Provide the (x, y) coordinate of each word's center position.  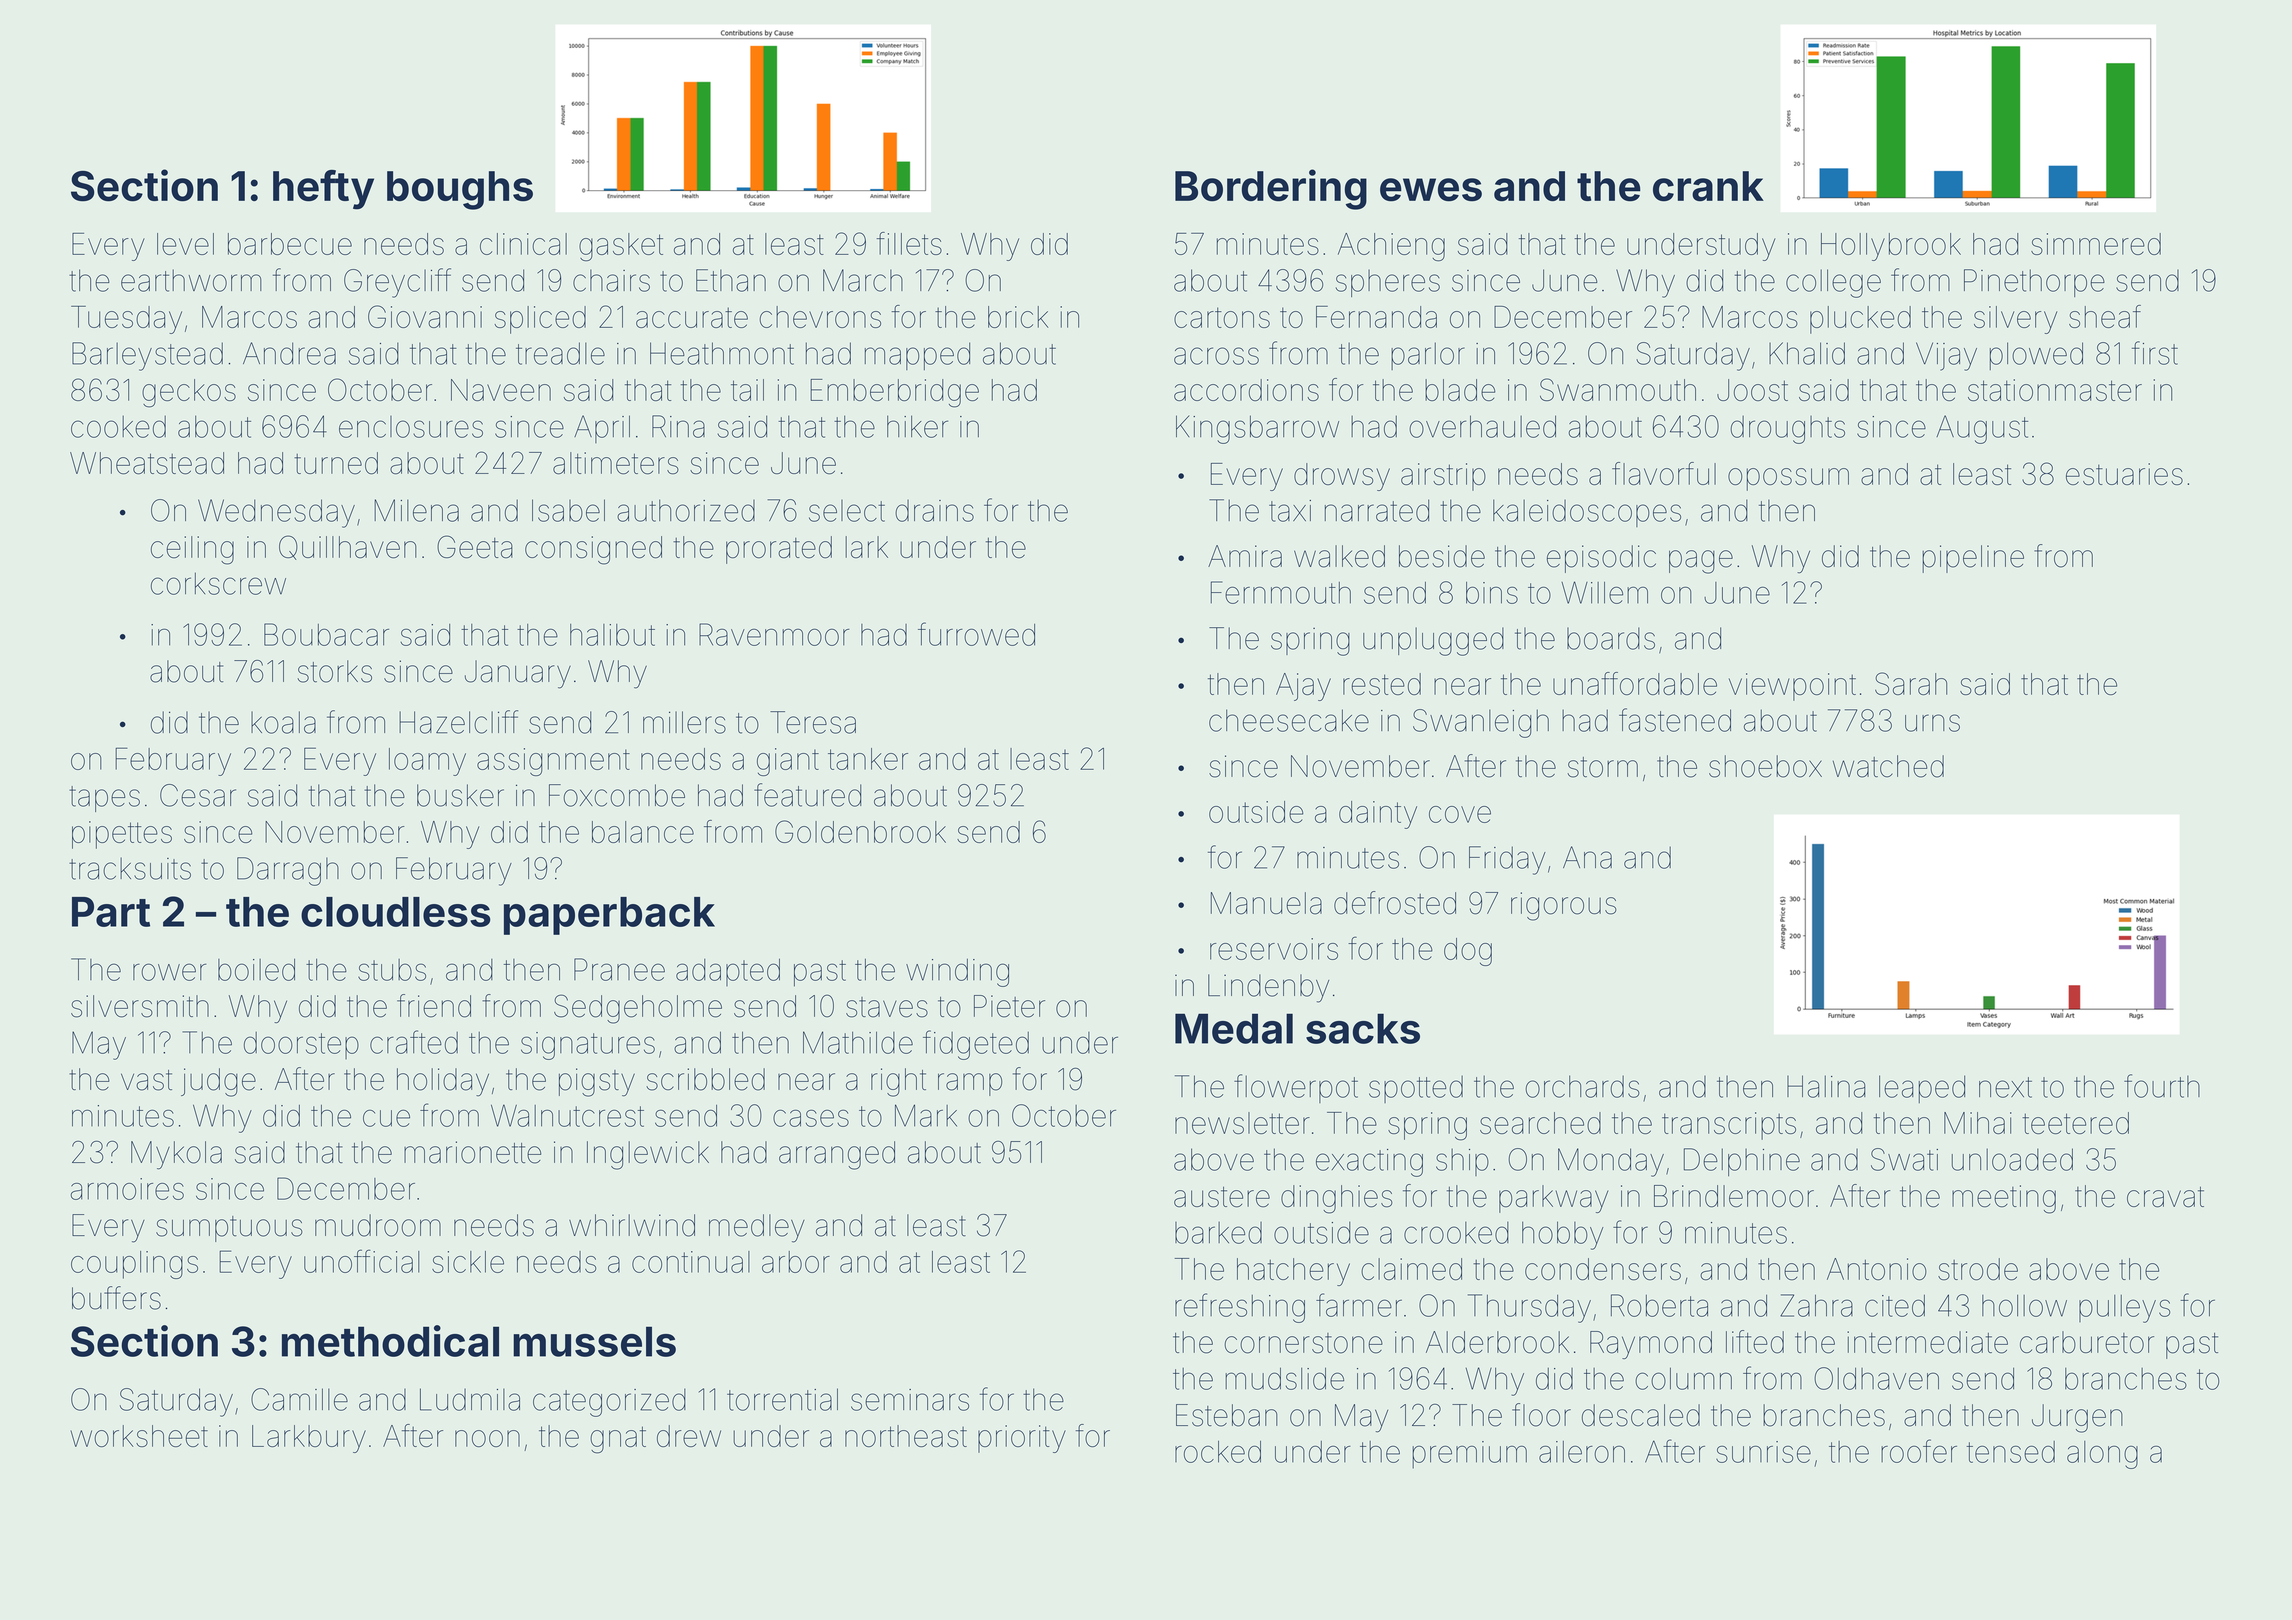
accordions (1246, 390)
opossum (1788, 479)
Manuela (1266, 903)
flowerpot (1296, 1088)
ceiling (192, 550)
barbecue (290, 244)
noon (487, 1438)
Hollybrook (1891, 247)
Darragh (288, 871)
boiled (256, 969)
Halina (1826, 1086)
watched (1888, 766)
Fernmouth (1281, 592)
